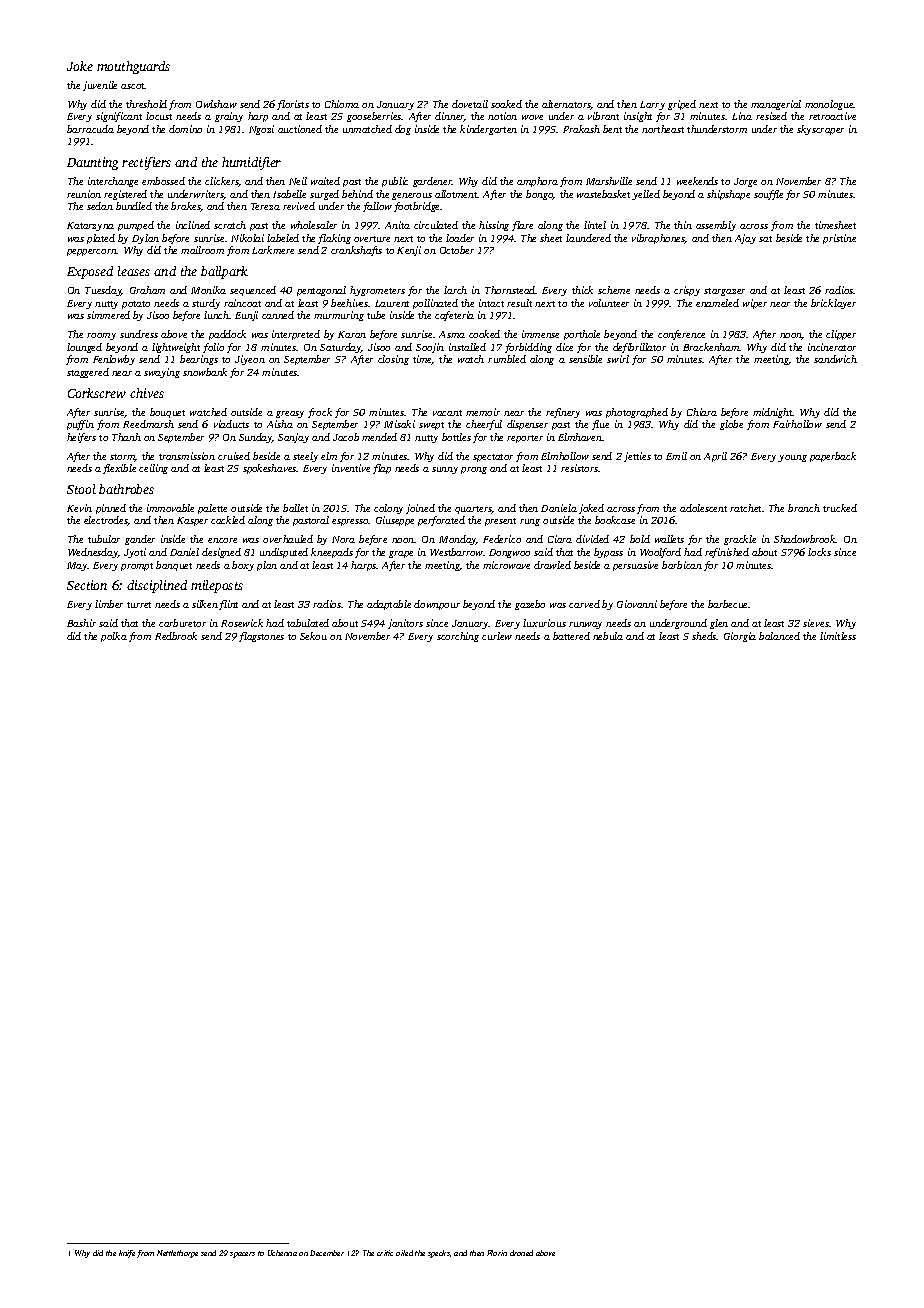 This screenshot has height=1308, width=924. I want to click on Redbrook, so click(176, 636).
